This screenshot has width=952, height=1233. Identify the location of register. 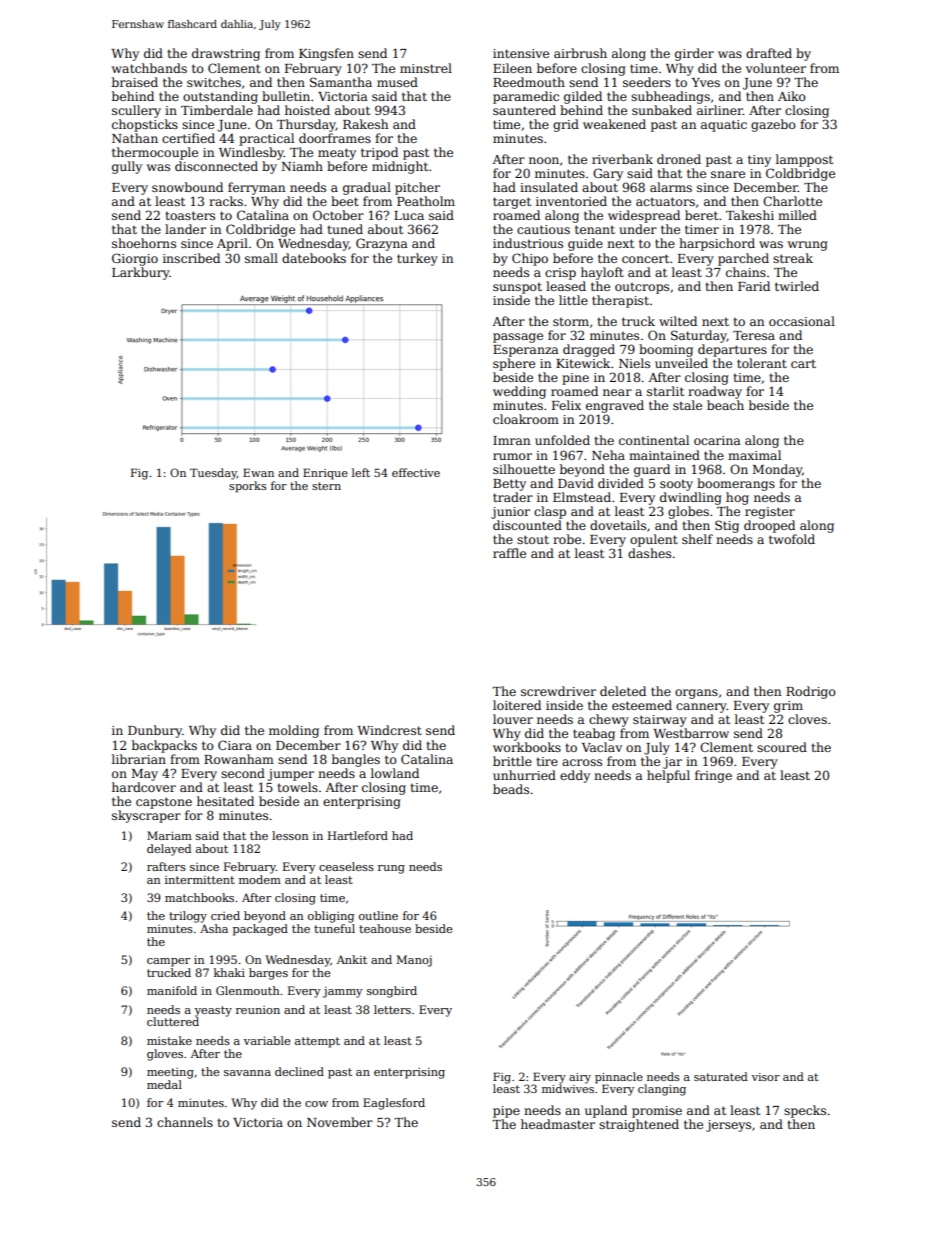
(770, 513).
